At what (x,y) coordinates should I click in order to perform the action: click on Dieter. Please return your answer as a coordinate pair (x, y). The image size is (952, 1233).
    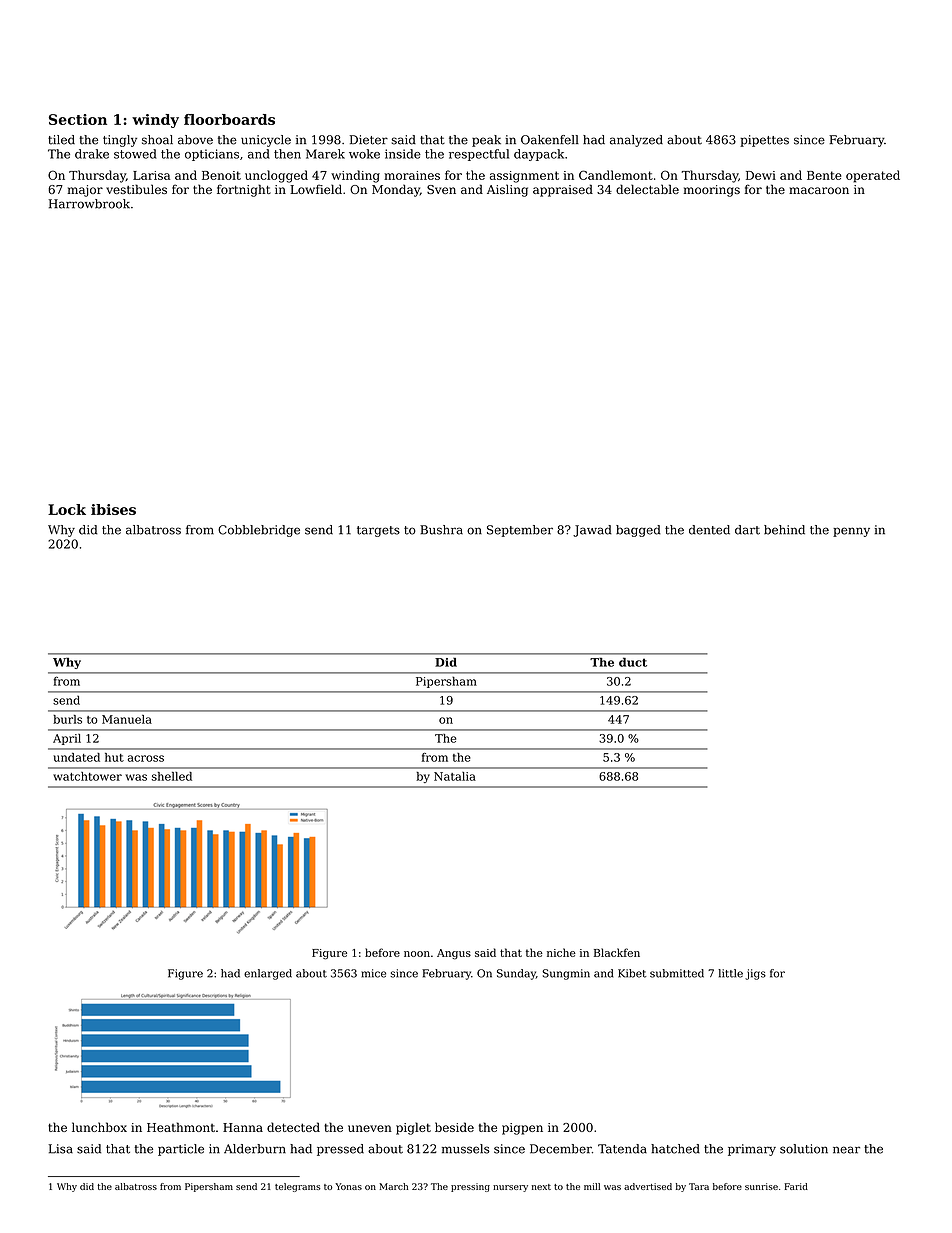
    Looking at the image, I should click on (369, 140).
